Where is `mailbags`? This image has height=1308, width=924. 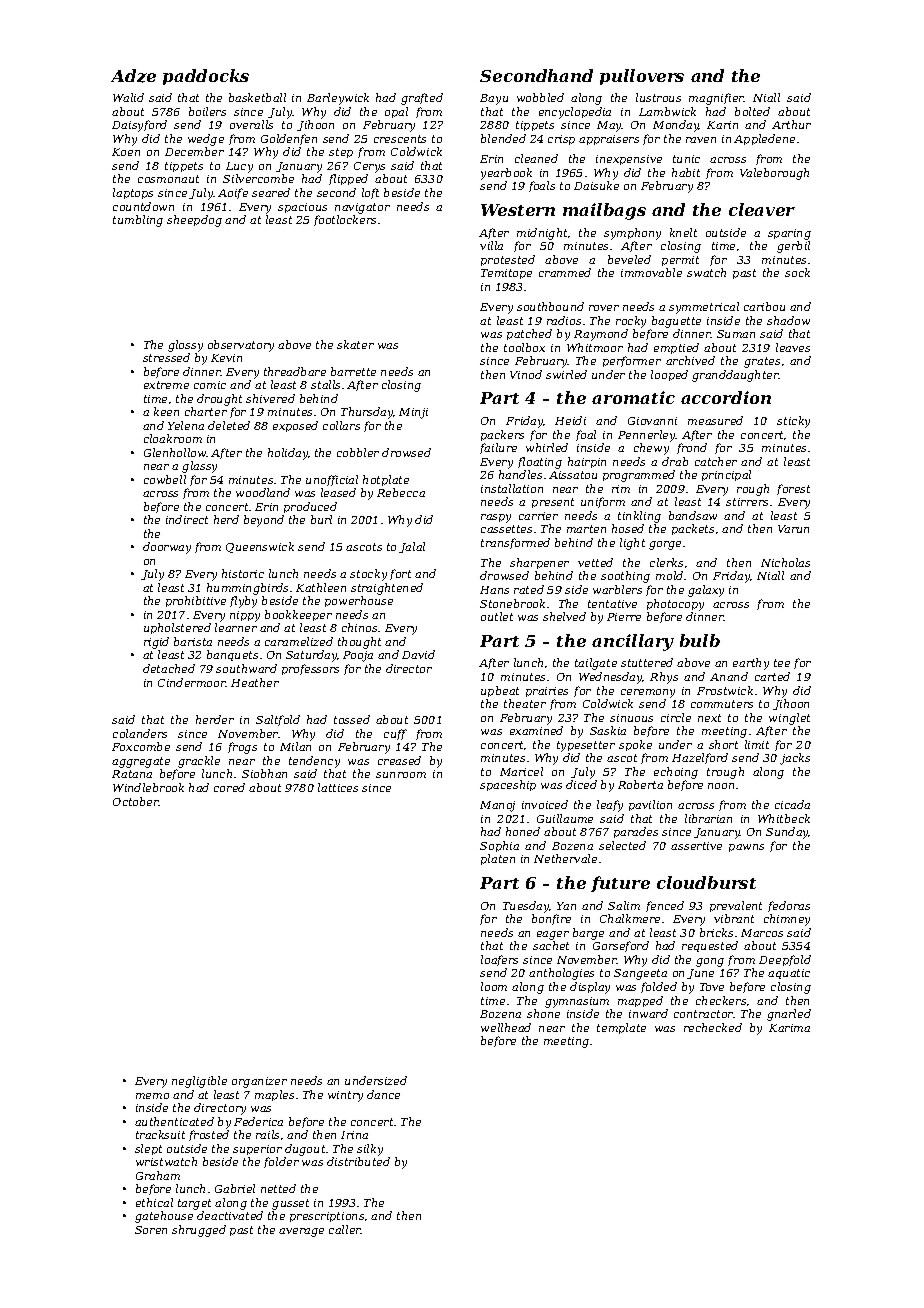
mailbags is located at coordinates (604, 211).
